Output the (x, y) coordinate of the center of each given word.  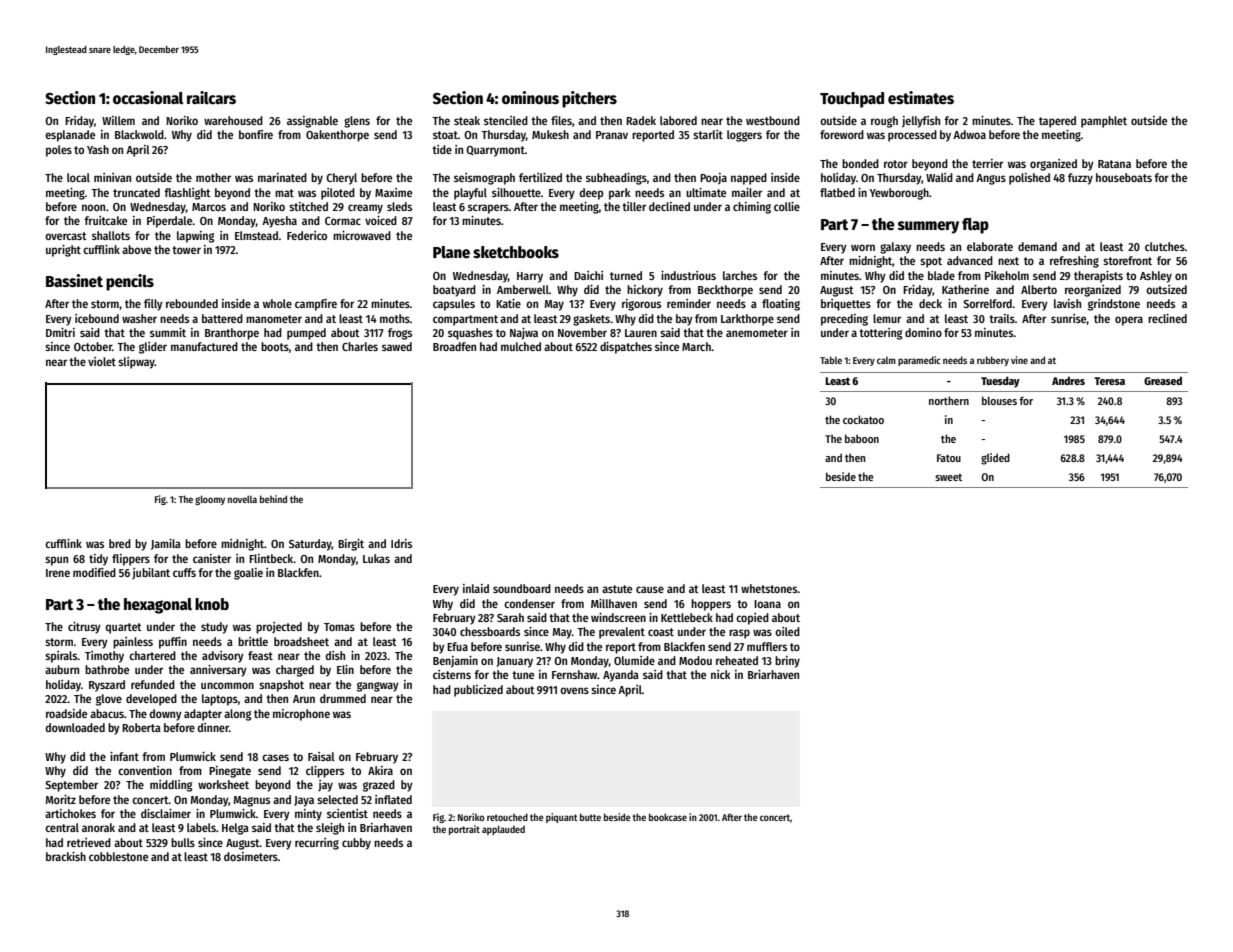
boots (275, 346)
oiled (787, 631)
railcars (211, 97)
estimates (921, 98)
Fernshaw (574, 674)
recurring (317, 844)
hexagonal (158, 606)
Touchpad (852, 100)
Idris (401, 543)
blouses (999, 400)
